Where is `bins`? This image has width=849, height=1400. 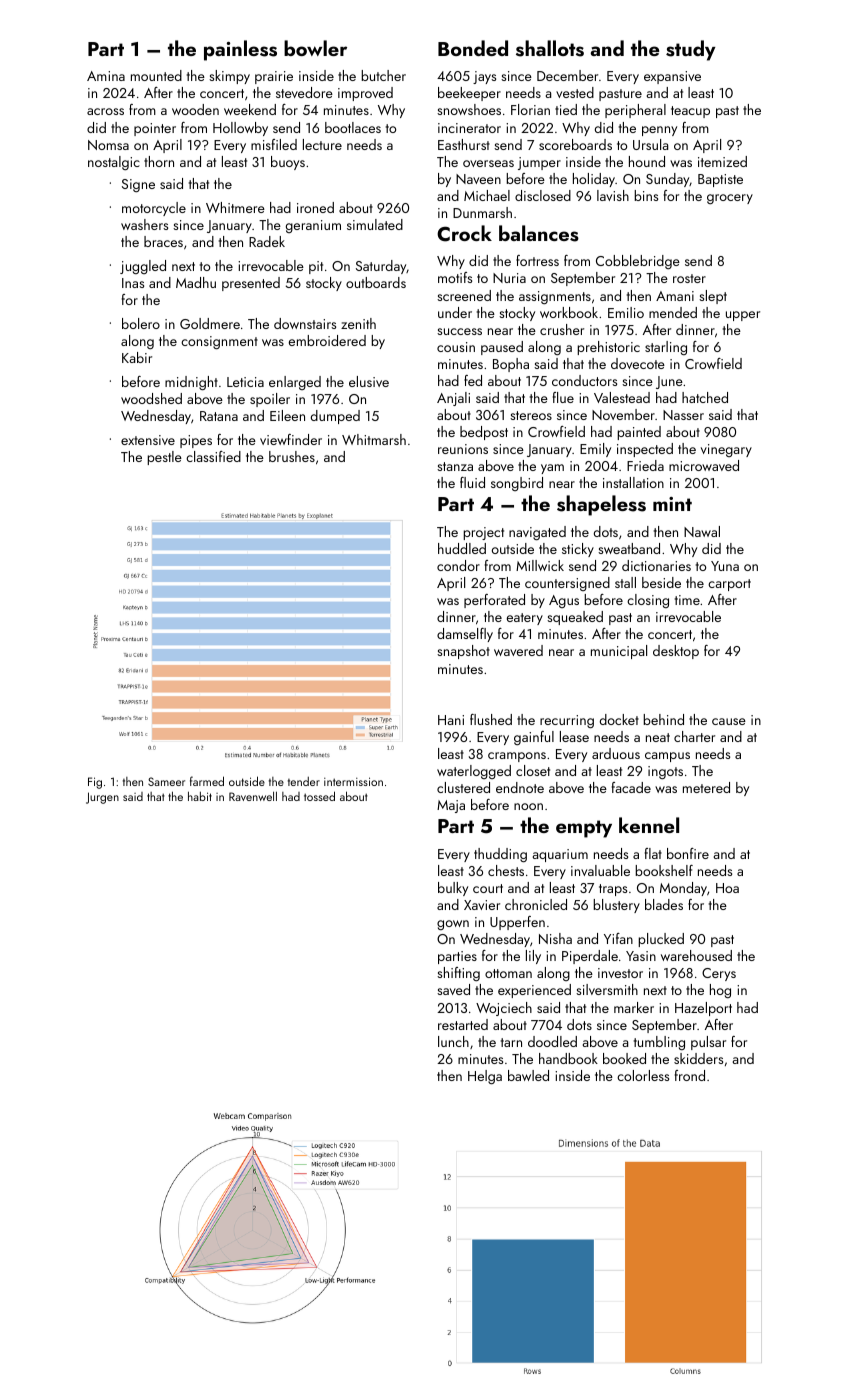
bins is located at coordinates (646, 195).
